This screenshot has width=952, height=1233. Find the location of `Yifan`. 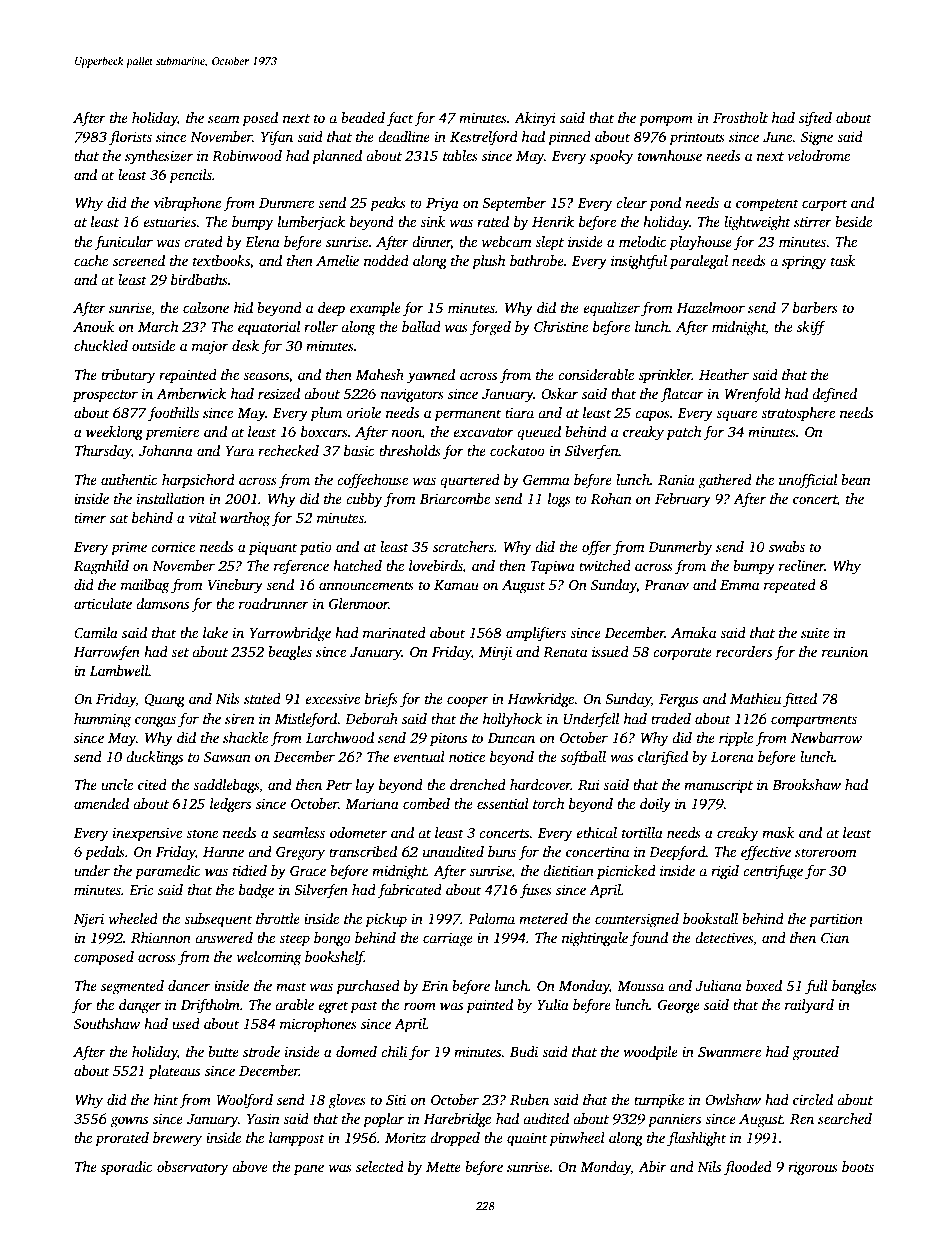

Yifan is located at coordinates (277, 138).
